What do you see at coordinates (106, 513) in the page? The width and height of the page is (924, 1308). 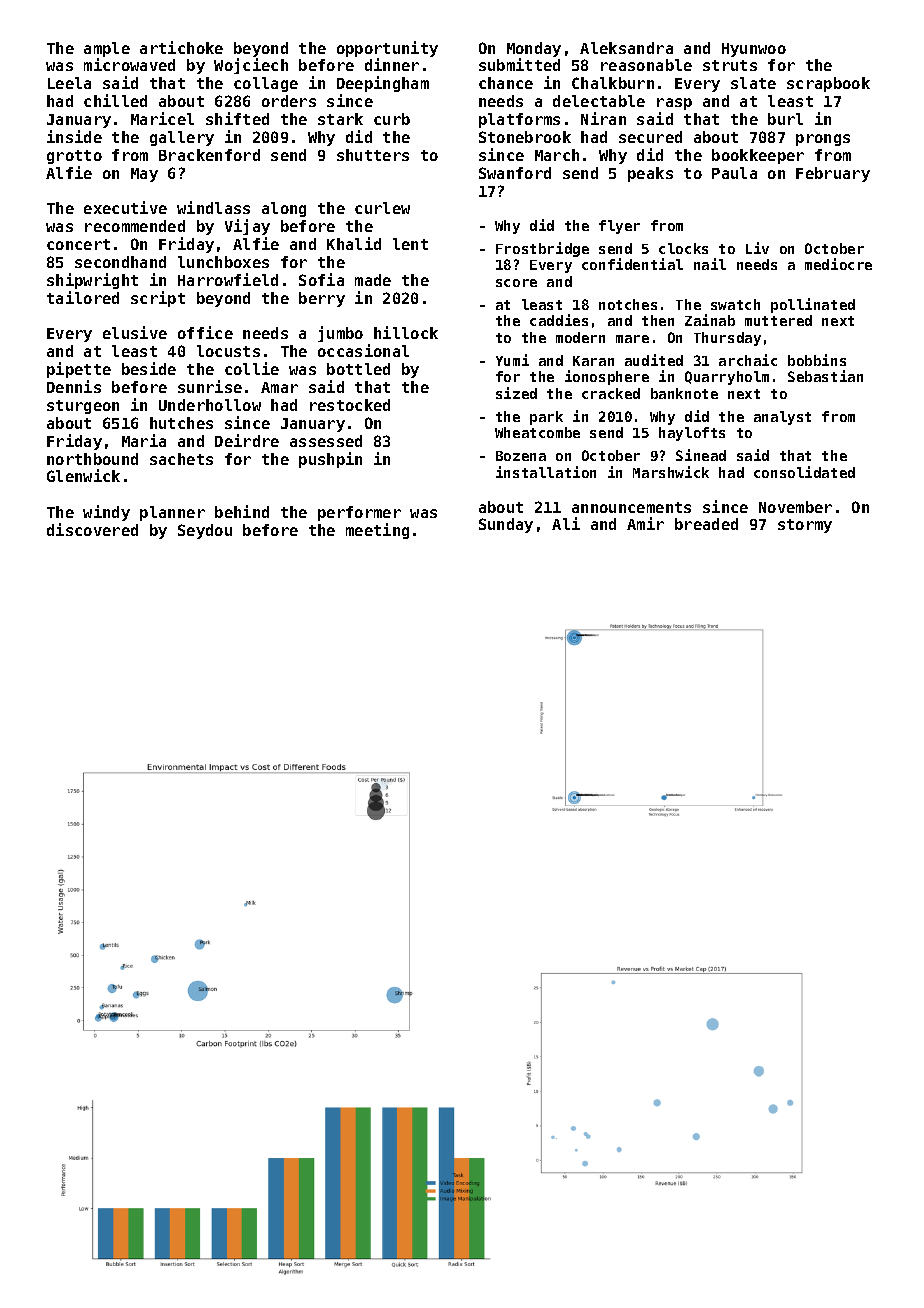 I see `windy` at bounding box center [106, 513].
